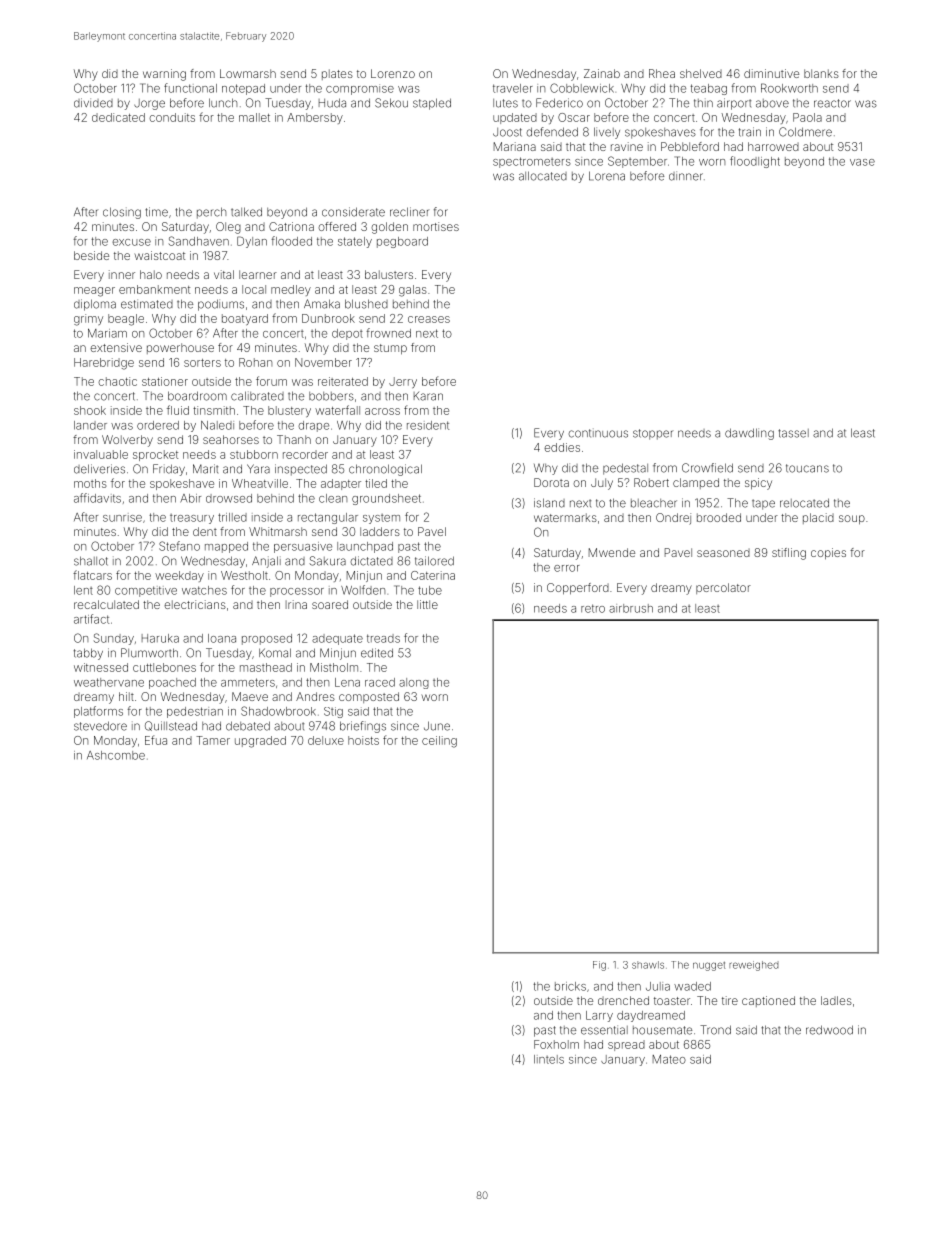  Describe the element at coordinates (122, 213) in the document. I see `closing` at that location.
